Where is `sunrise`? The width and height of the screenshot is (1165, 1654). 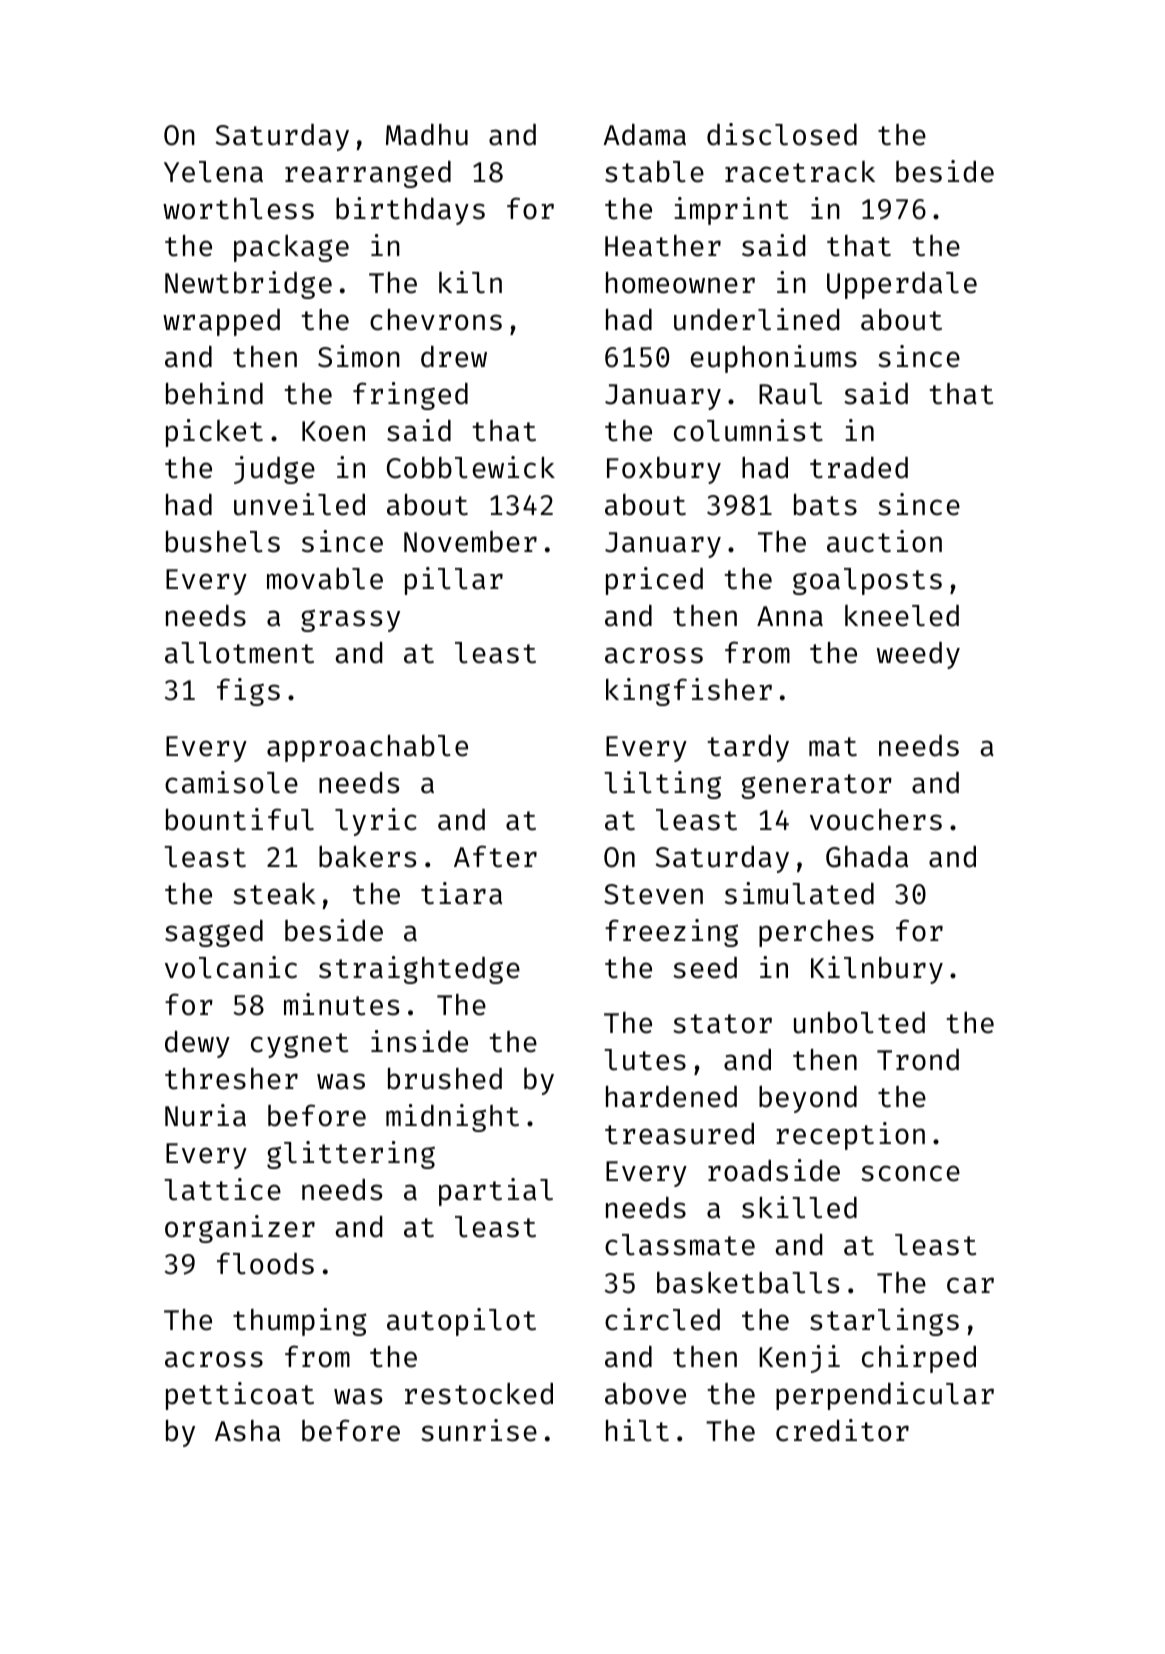
sunrise is located at coordinates (479, 1430).
